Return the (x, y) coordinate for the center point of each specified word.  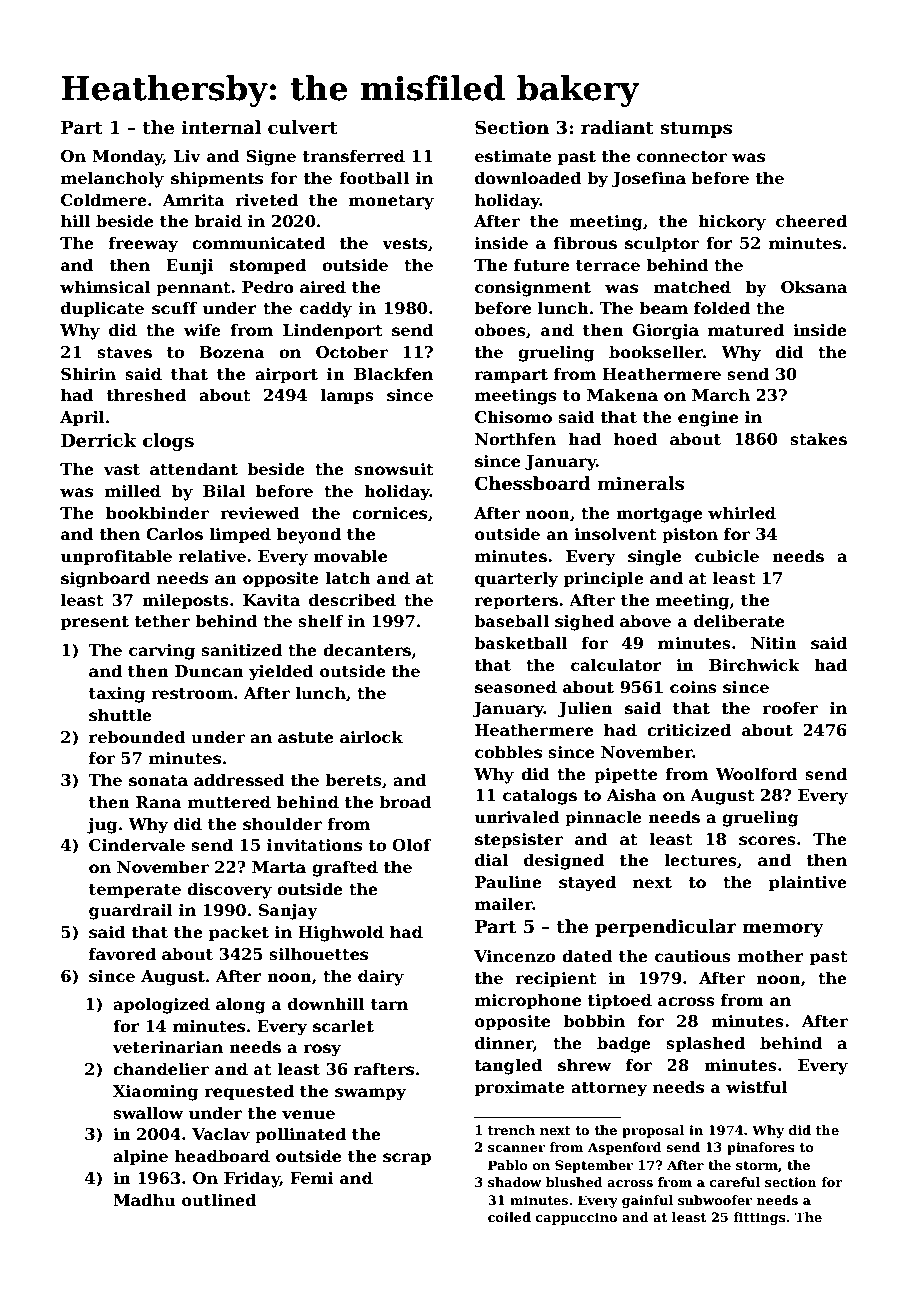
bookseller (656, 352)
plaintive (808, 883)
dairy (381, 977)
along (241, 1005)
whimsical (105, 287)
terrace (608, 266)
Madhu (144, 1200)
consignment (533, 289)
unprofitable (116, 557)
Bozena (232, 352)
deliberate (739, 621)
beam (663, 308)
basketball (520, 643)
